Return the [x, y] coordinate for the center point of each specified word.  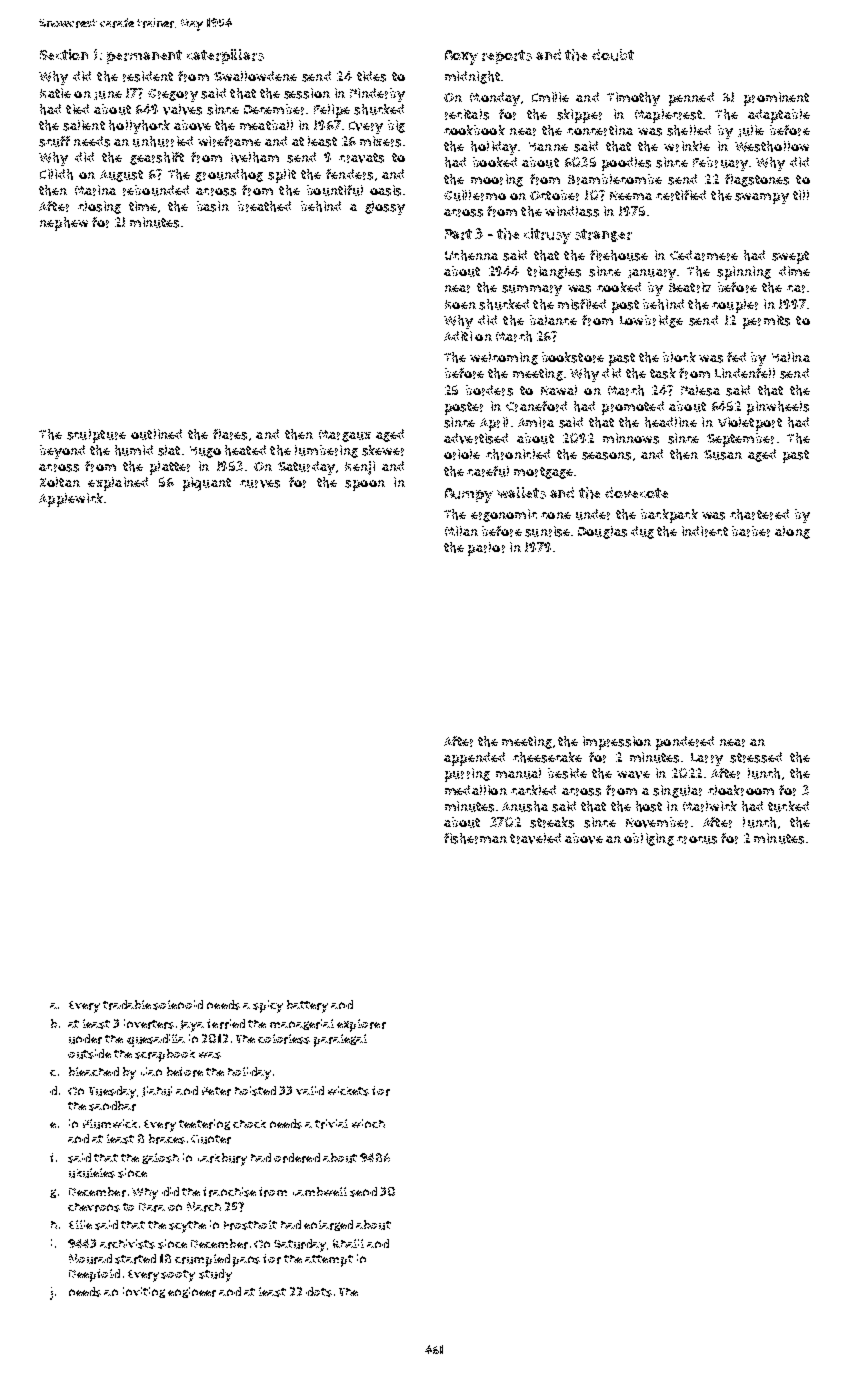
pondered [685, 743]
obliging [649, 839]
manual [518, 773]
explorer [361, 1025]
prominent [776, 99]
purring [467, 775]
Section [64, 54]
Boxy [461, 57]
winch [368, 1123]
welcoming [504, 358]
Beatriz [690, 287]
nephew [64, 224]
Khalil [348, 1243]
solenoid [178, 1005]
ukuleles [92, 1173]
